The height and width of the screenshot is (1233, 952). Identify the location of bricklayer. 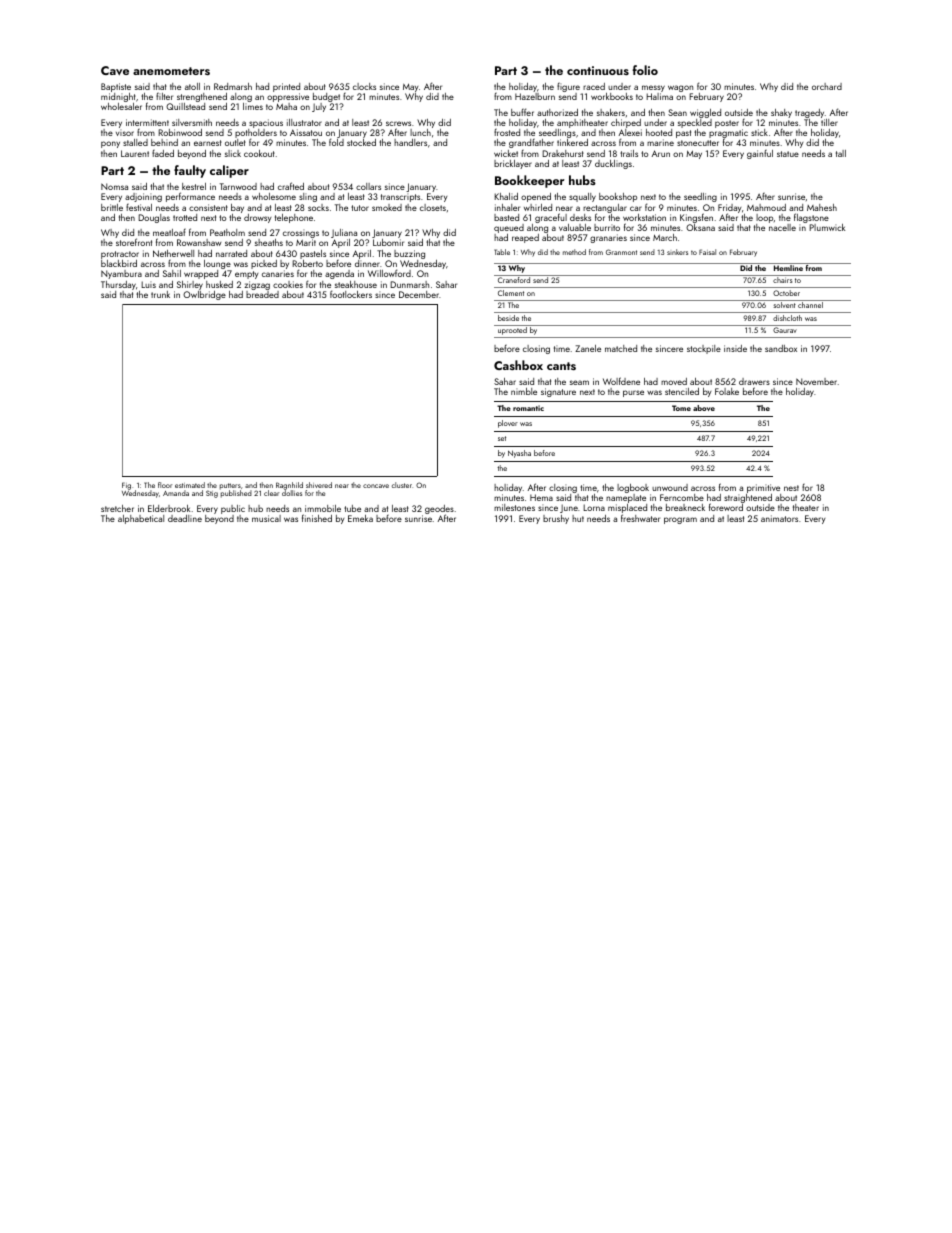
(513, 164).
